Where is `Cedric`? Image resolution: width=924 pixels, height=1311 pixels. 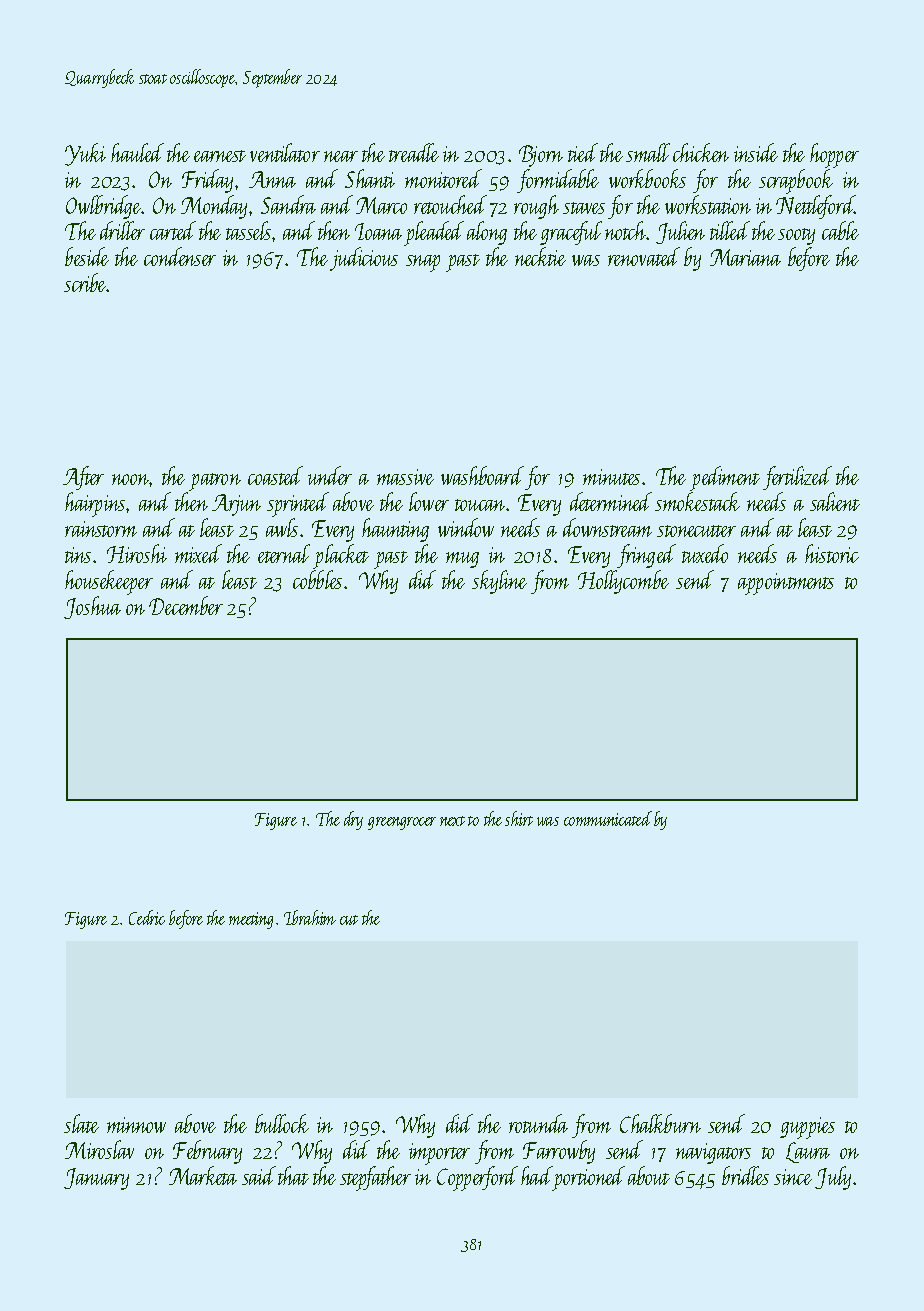 Cedric is located at coordinates (147, 917).
